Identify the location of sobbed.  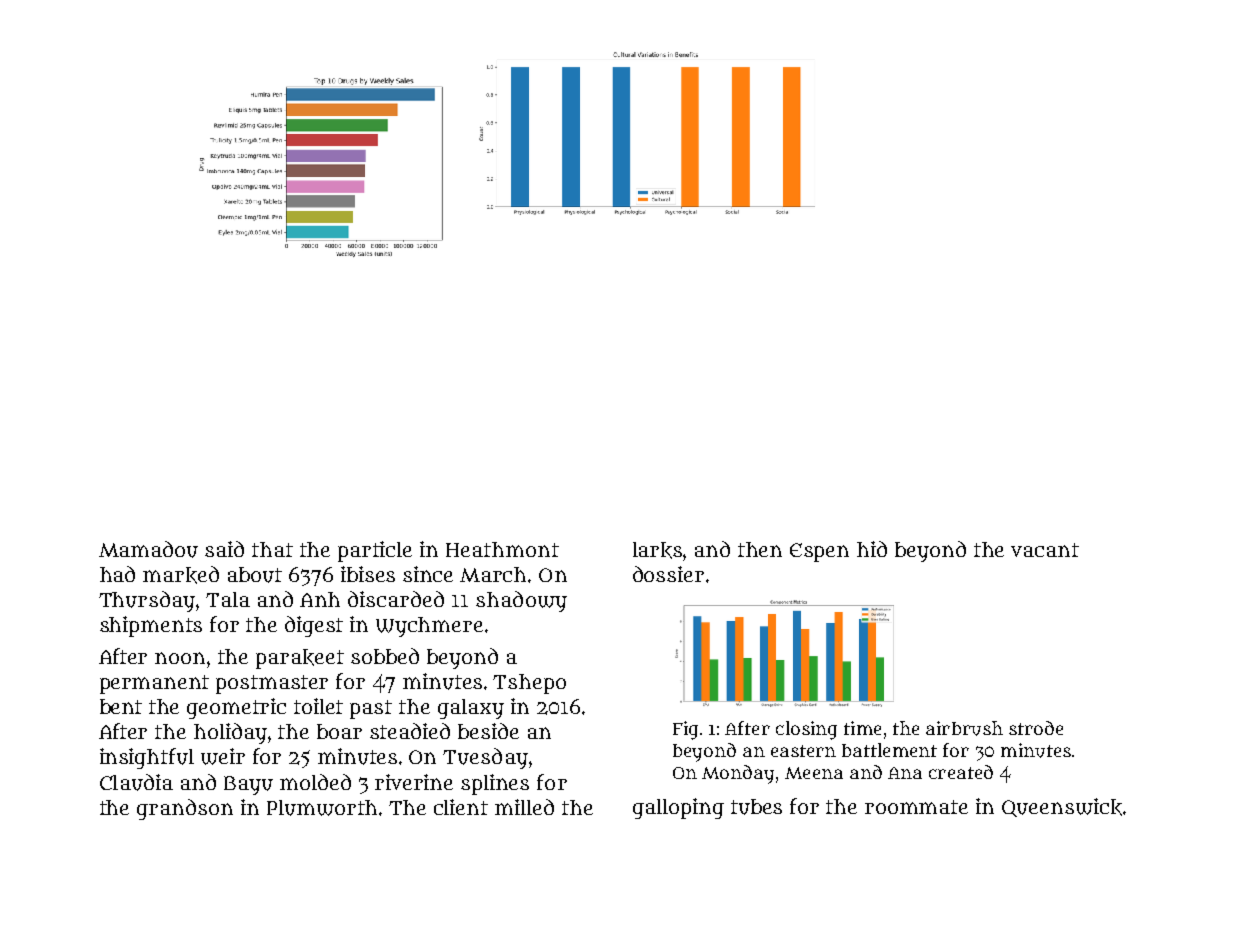
(385, 656).
